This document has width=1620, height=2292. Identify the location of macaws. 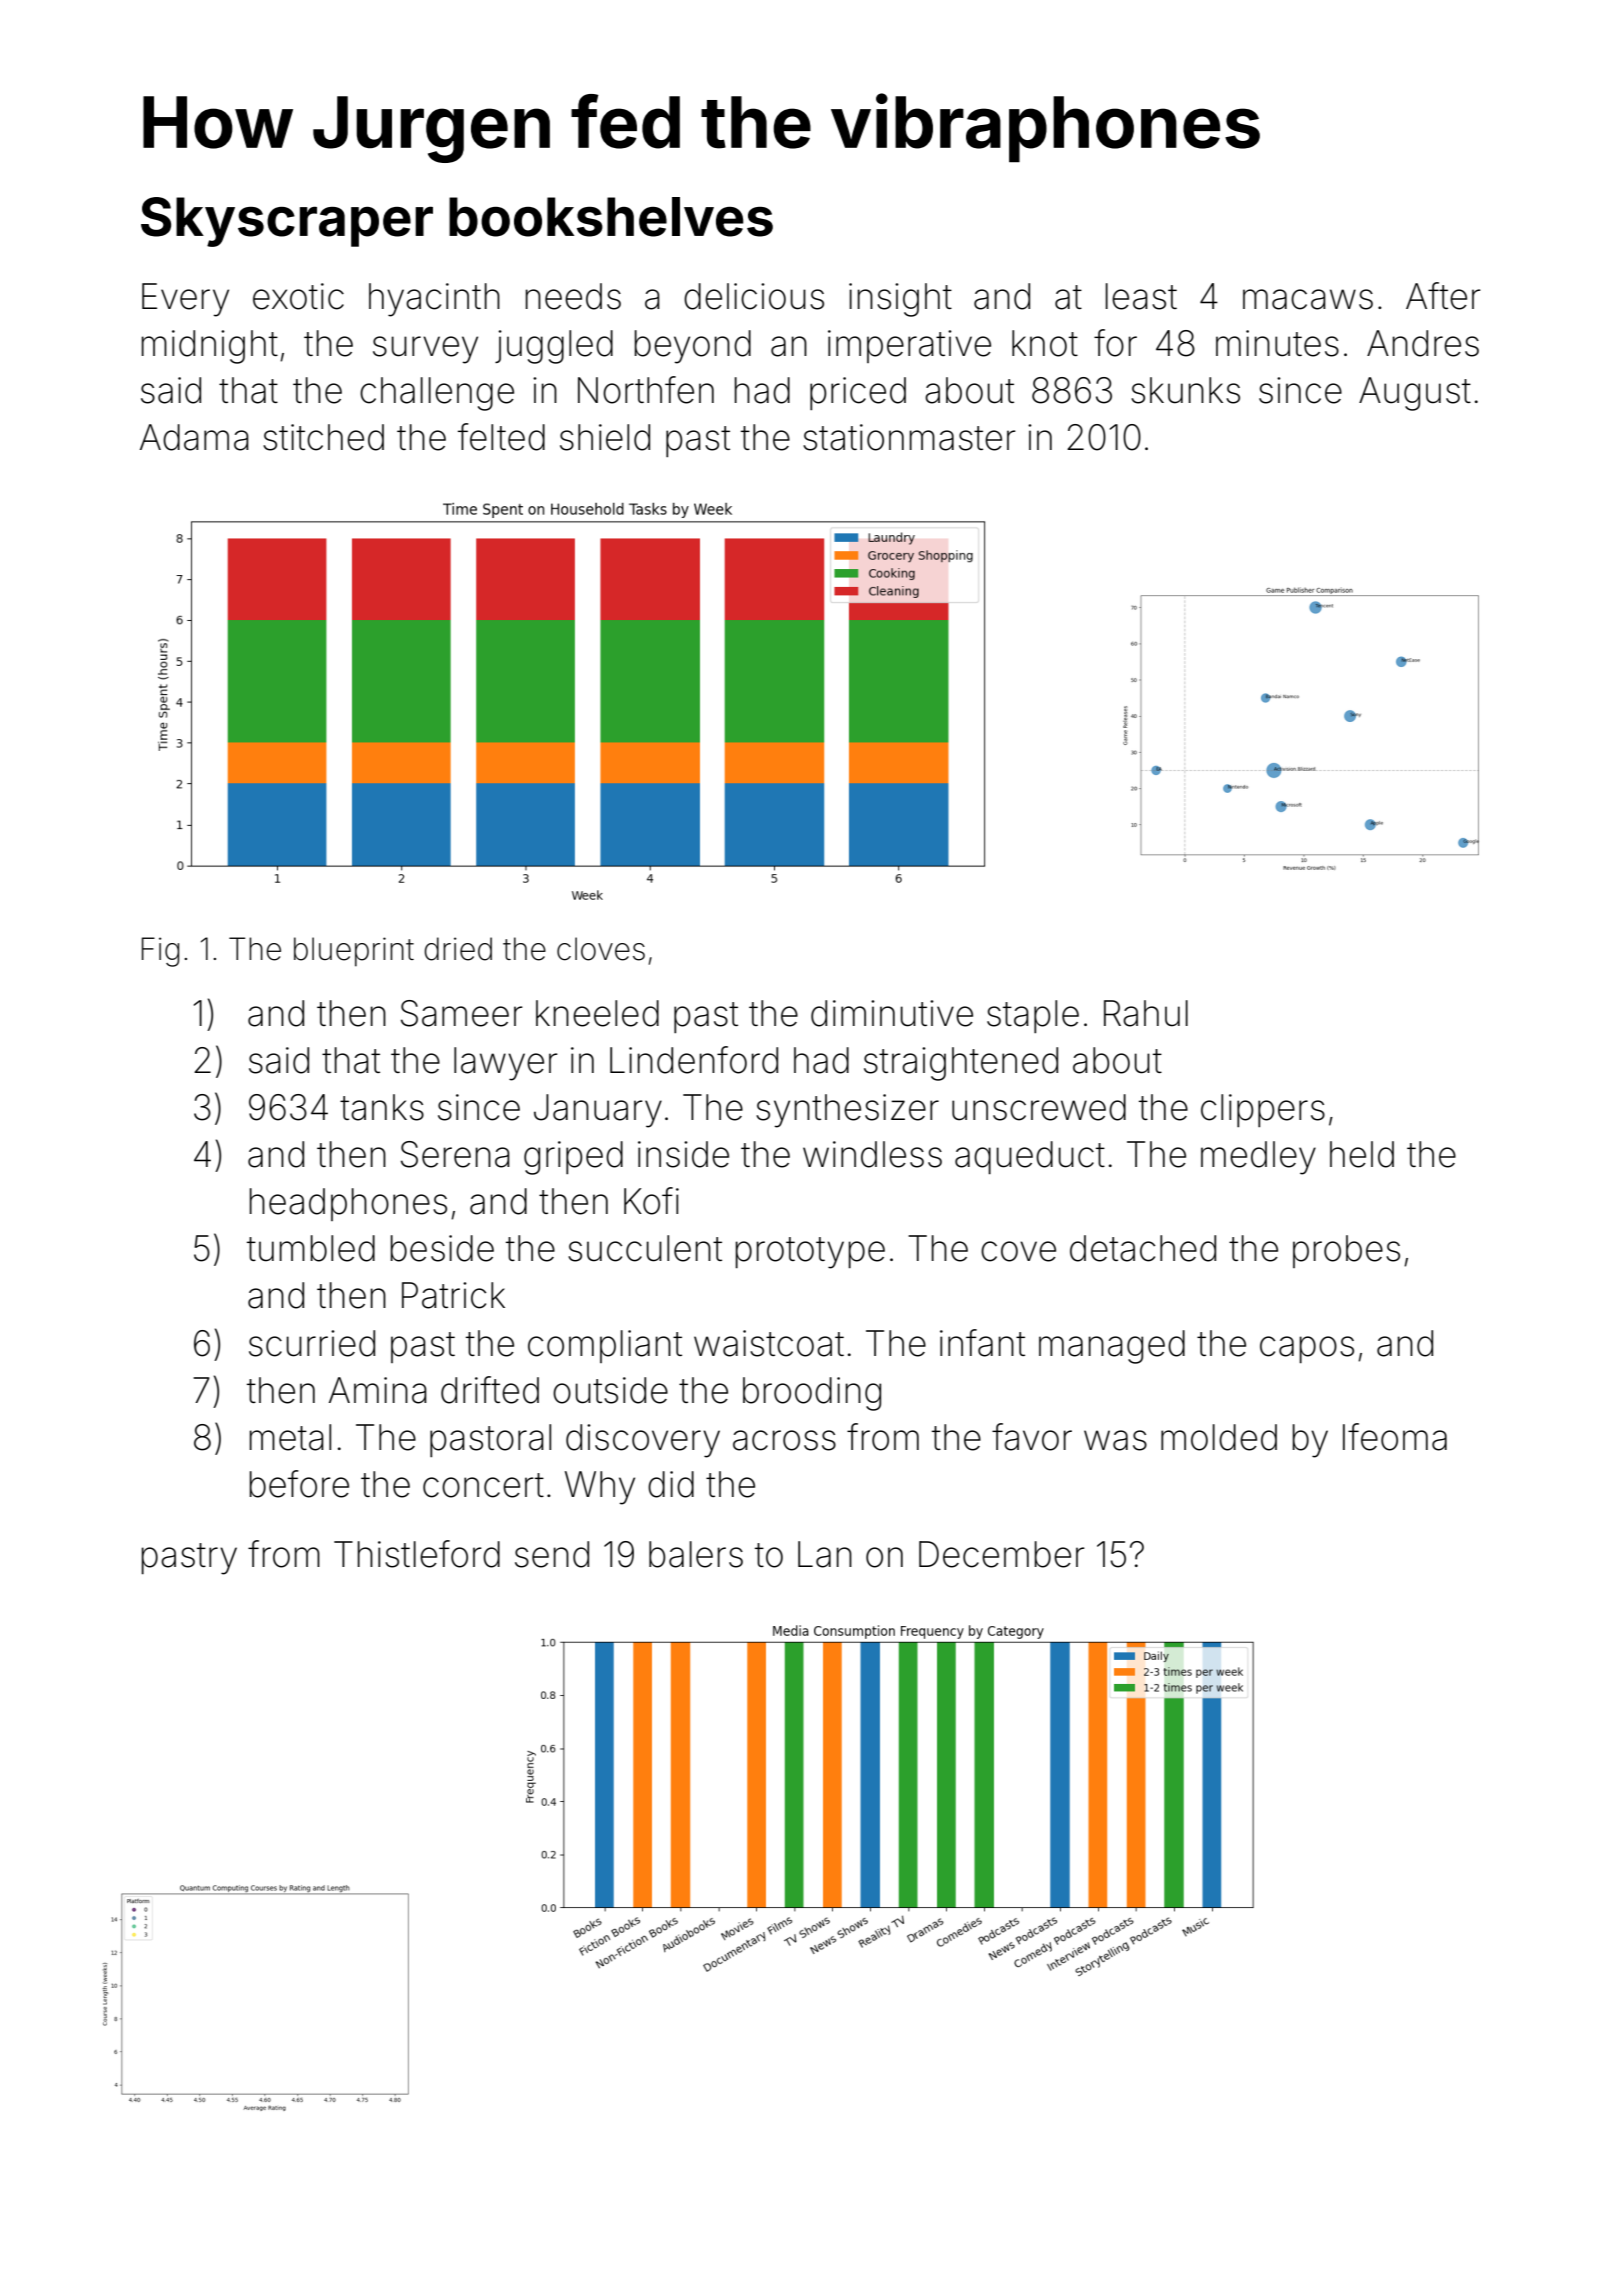
(1308, 299).
